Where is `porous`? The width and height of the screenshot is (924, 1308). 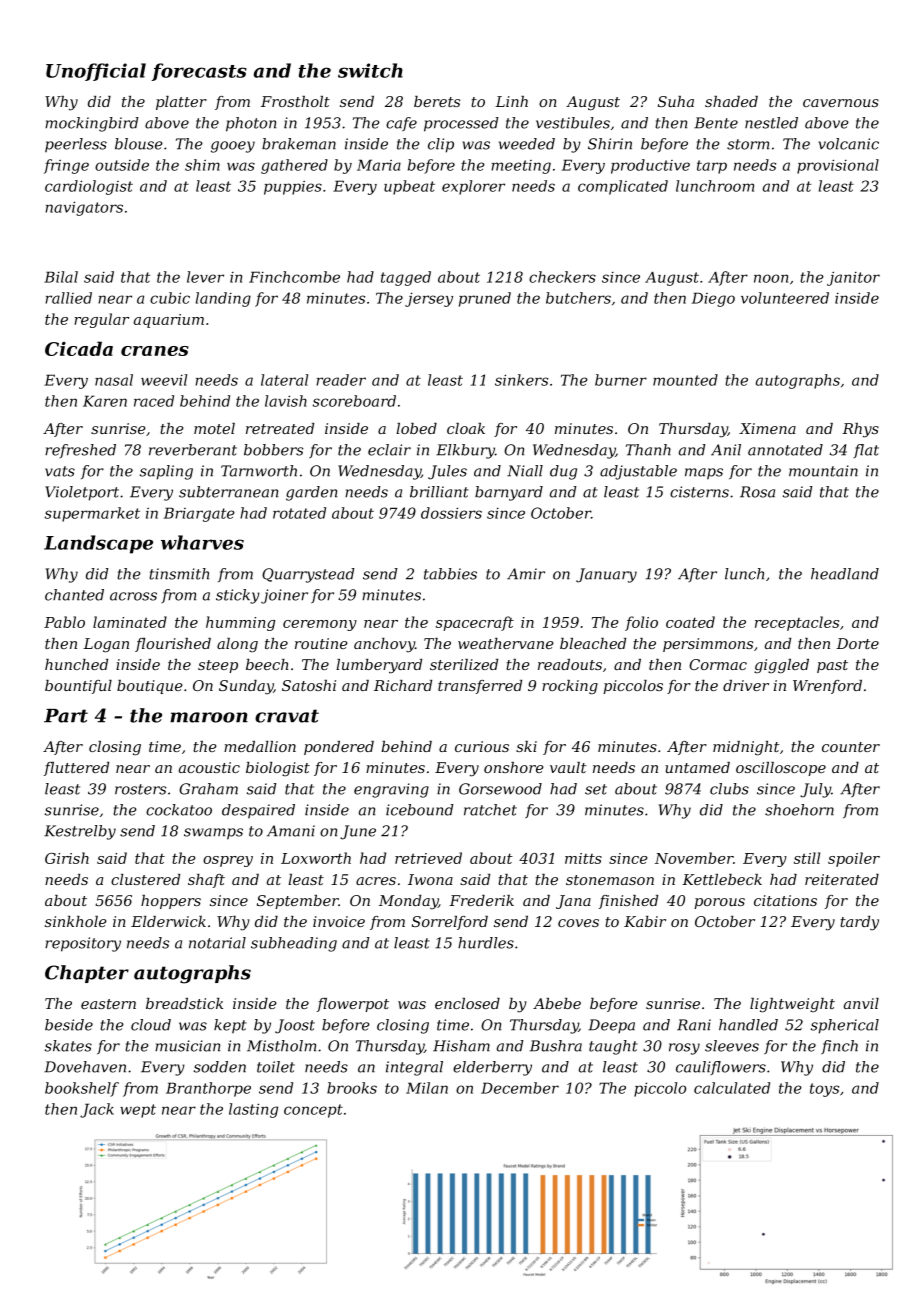 porous is located at coordinates (719, 903).
